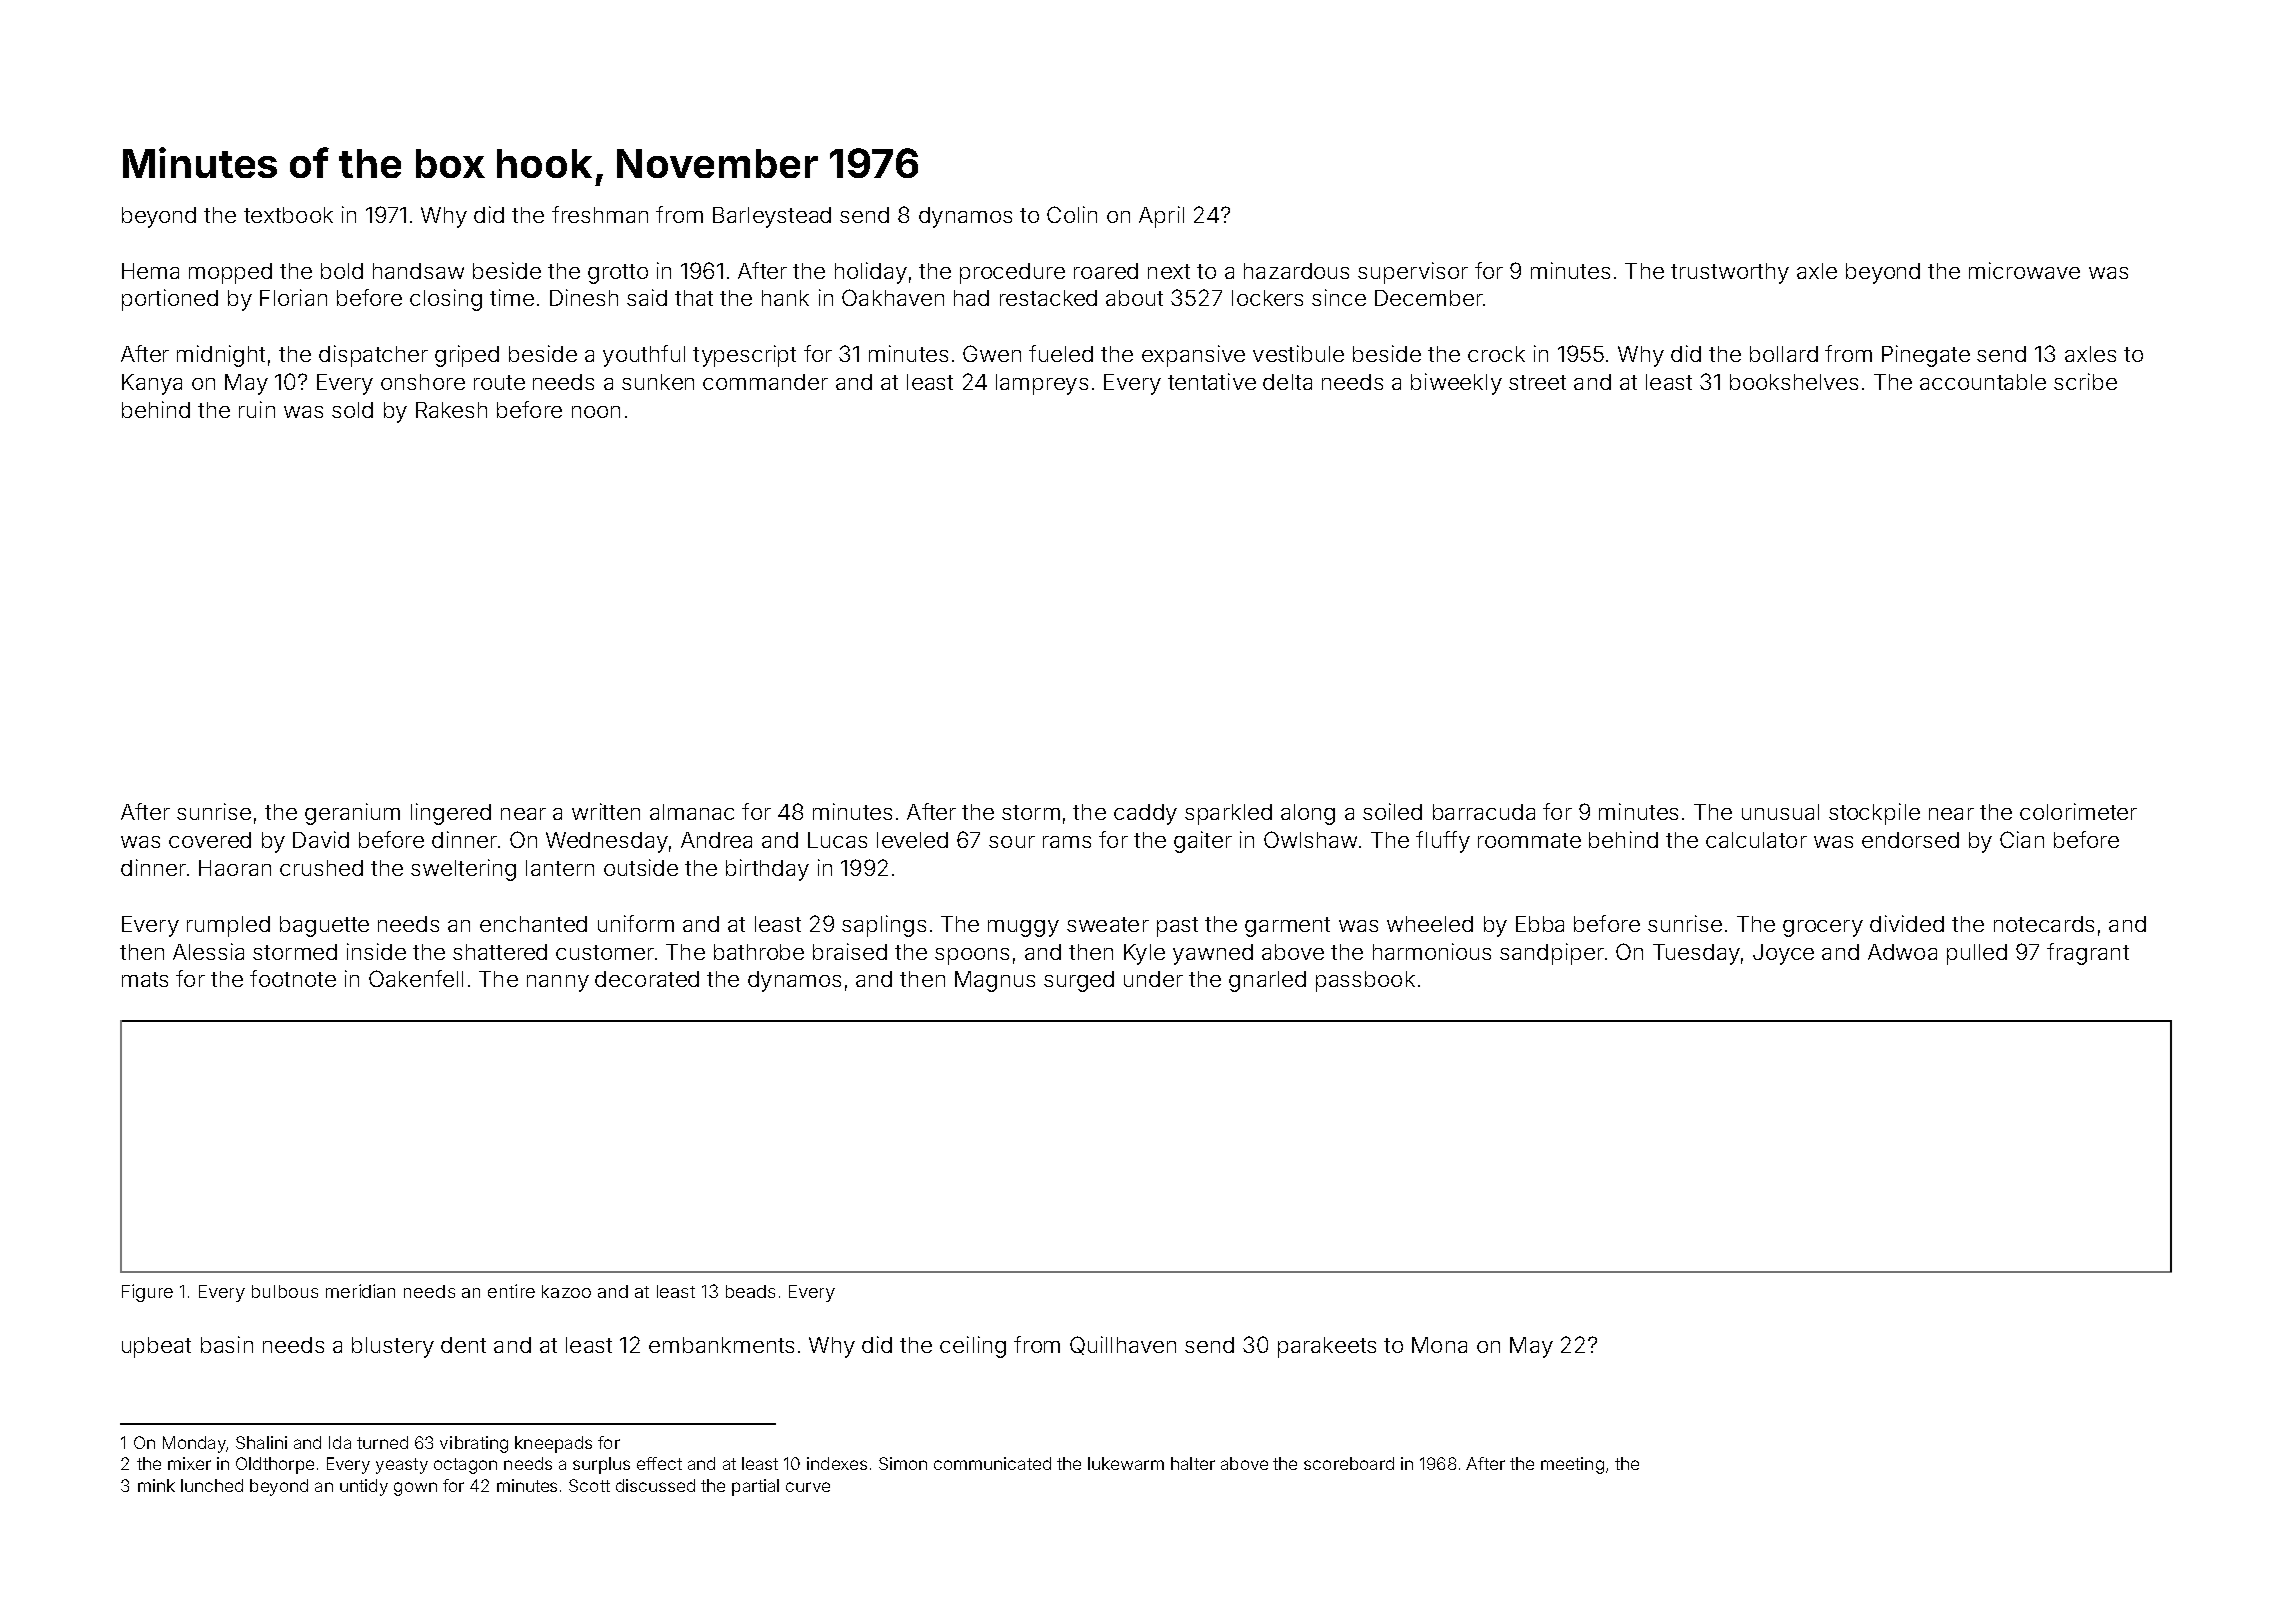 The width and height of the screenshot is (2292, 1620). I want to click on enchanted, so click(533, 924).
